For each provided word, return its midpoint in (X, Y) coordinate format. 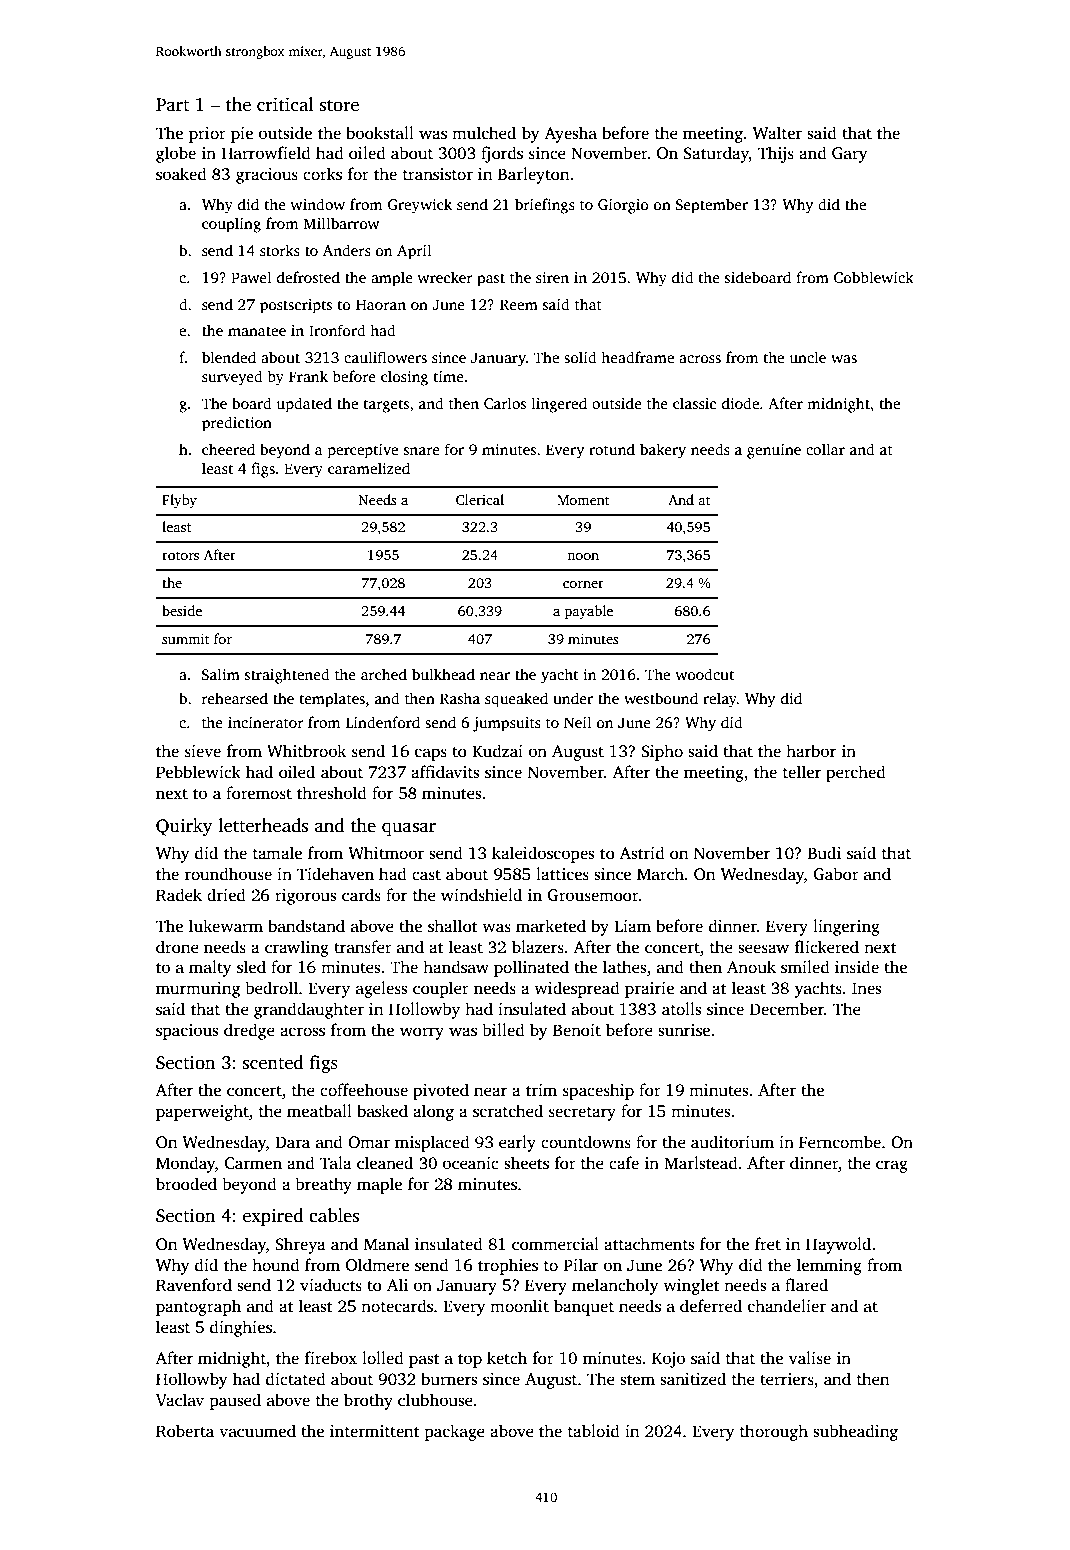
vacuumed (257, 1431)
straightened (287, 676)
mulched (484, 133)
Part (172, 105)
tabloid (594, 1431)
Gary (850, 155)
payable (589, 612)
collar (825, 449)
